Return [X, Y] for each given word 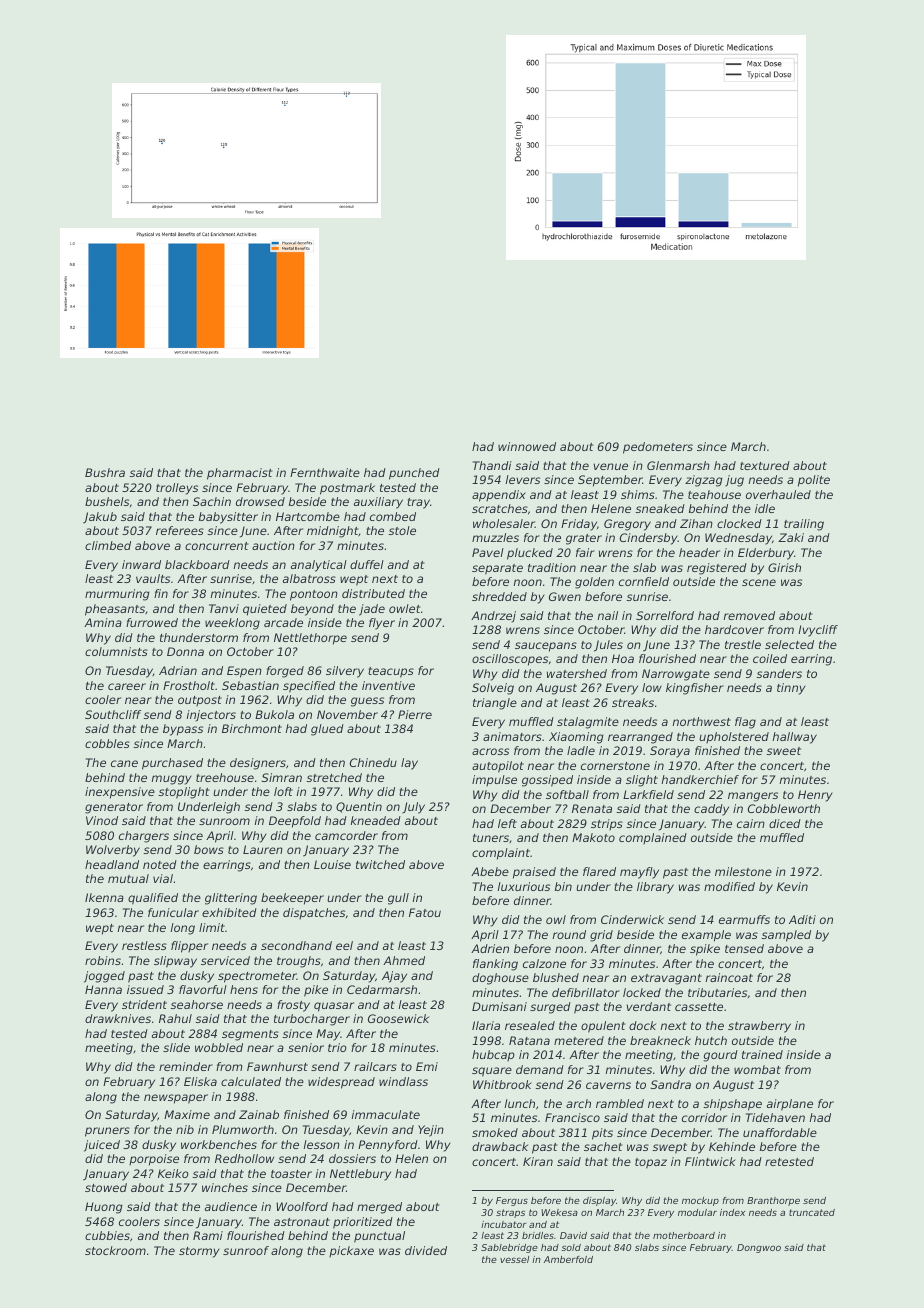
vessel [514, 1259]
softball [567, 794]
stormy [199, 1252]
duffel [367, 564]
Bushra [105, 472]
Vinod [102, 820]
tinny [791, 689]
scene [759, 582]
